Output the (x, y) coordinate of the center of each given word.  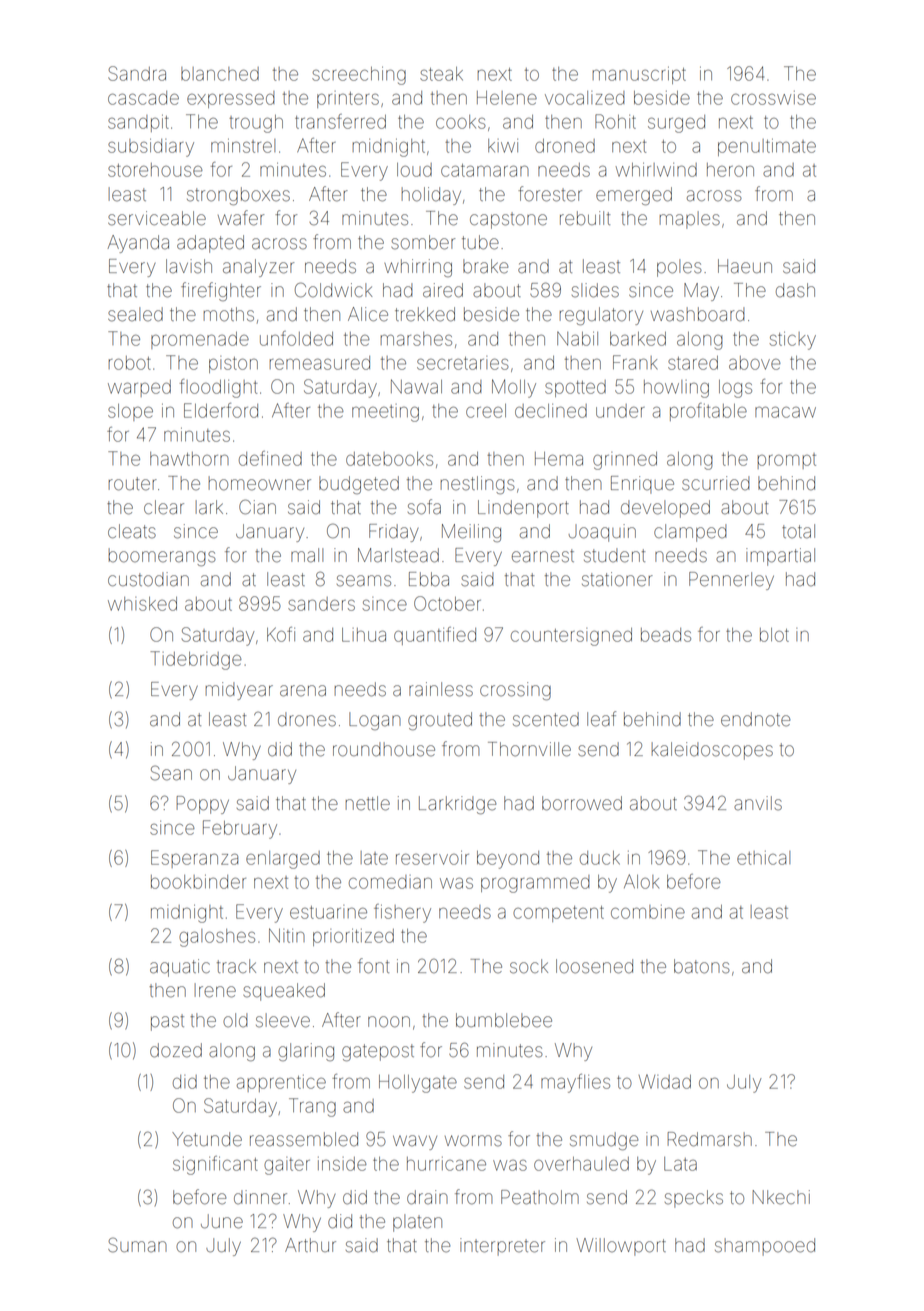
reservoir (432, 858)
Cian (257, 507)
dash (795, 290)
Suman (137, 1245)
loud (414, 170)
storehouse (155, 170)
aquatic (180, 968)
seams (364, 581)
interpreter (502, 1247)
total (798, 531)
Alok (641, 881)
